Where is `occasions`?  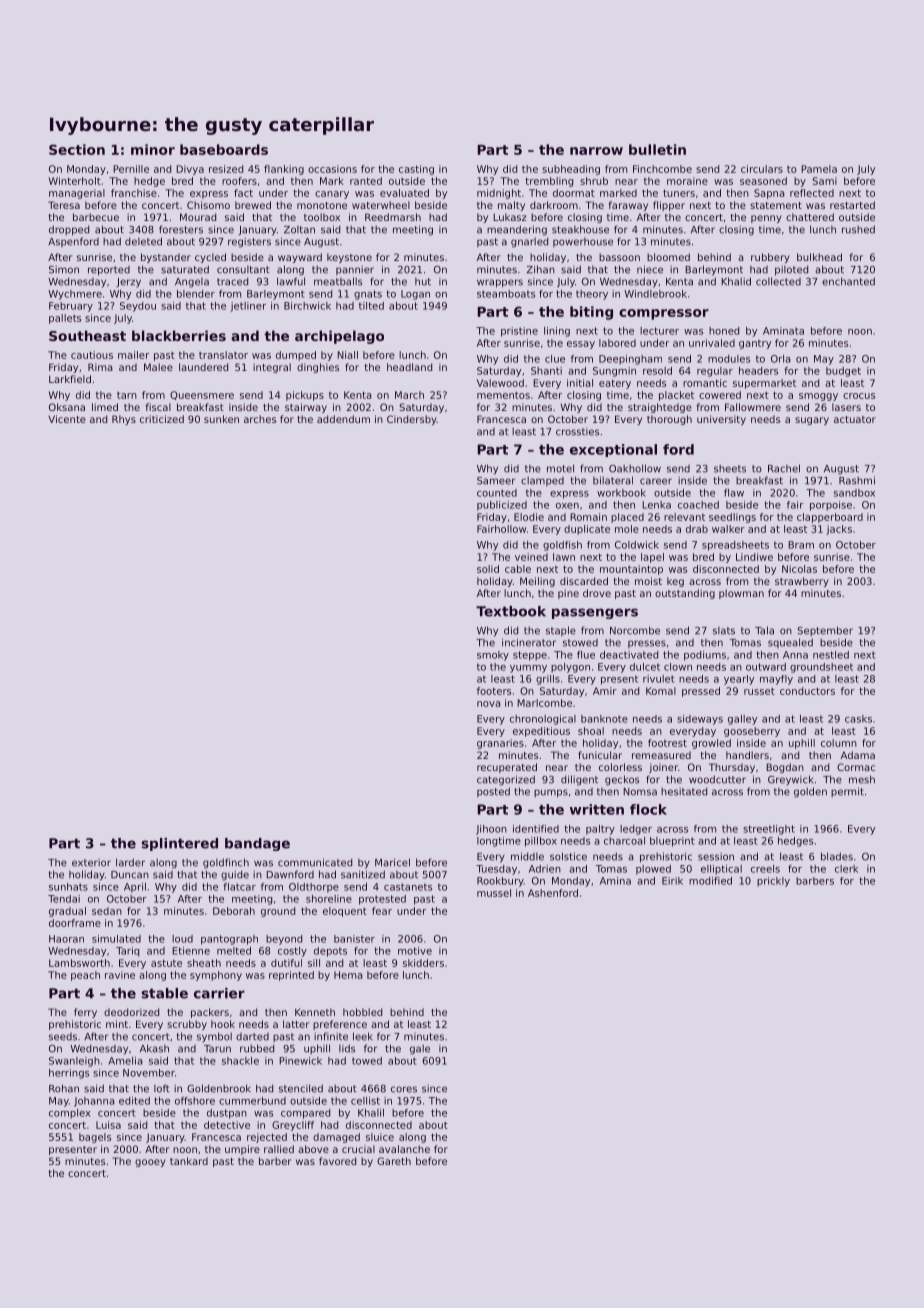 occasions is located at coordinates (332, 169).
